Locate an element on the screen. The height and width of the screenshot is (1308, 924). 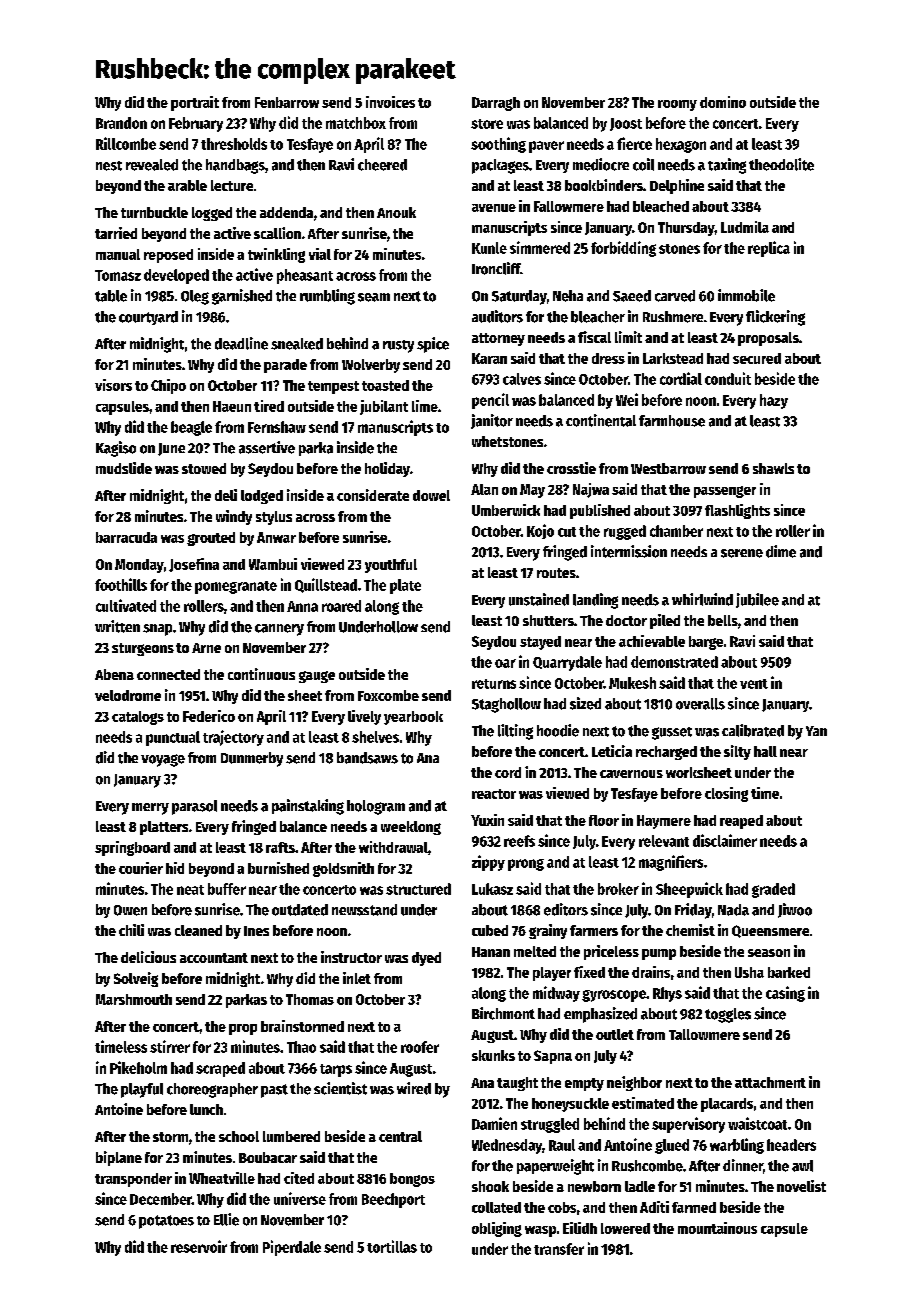
Rushmere is located at coordinates (673, 317).
